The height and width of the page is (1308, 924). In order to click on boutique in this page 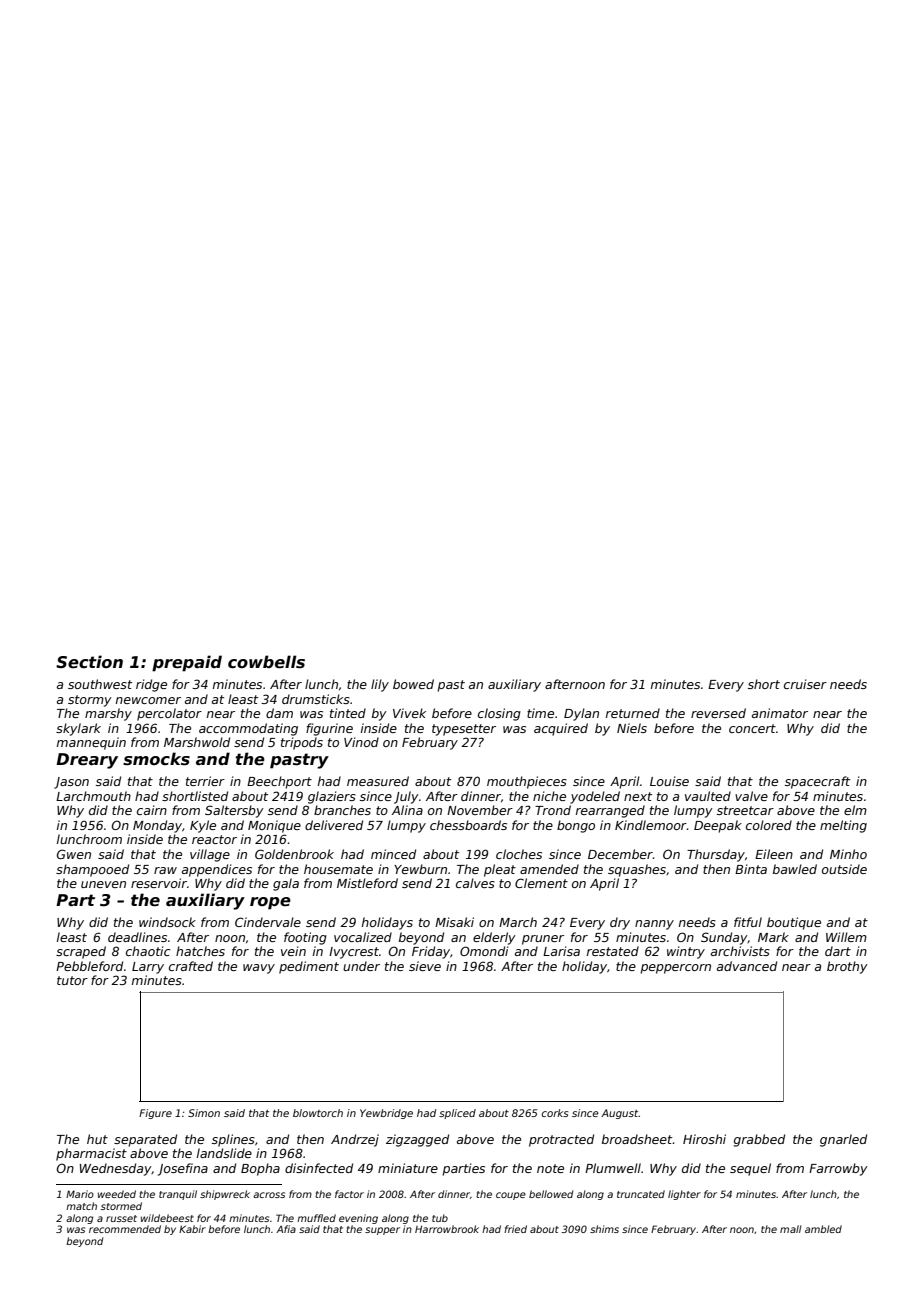, I will do `click(794, 923)`.
